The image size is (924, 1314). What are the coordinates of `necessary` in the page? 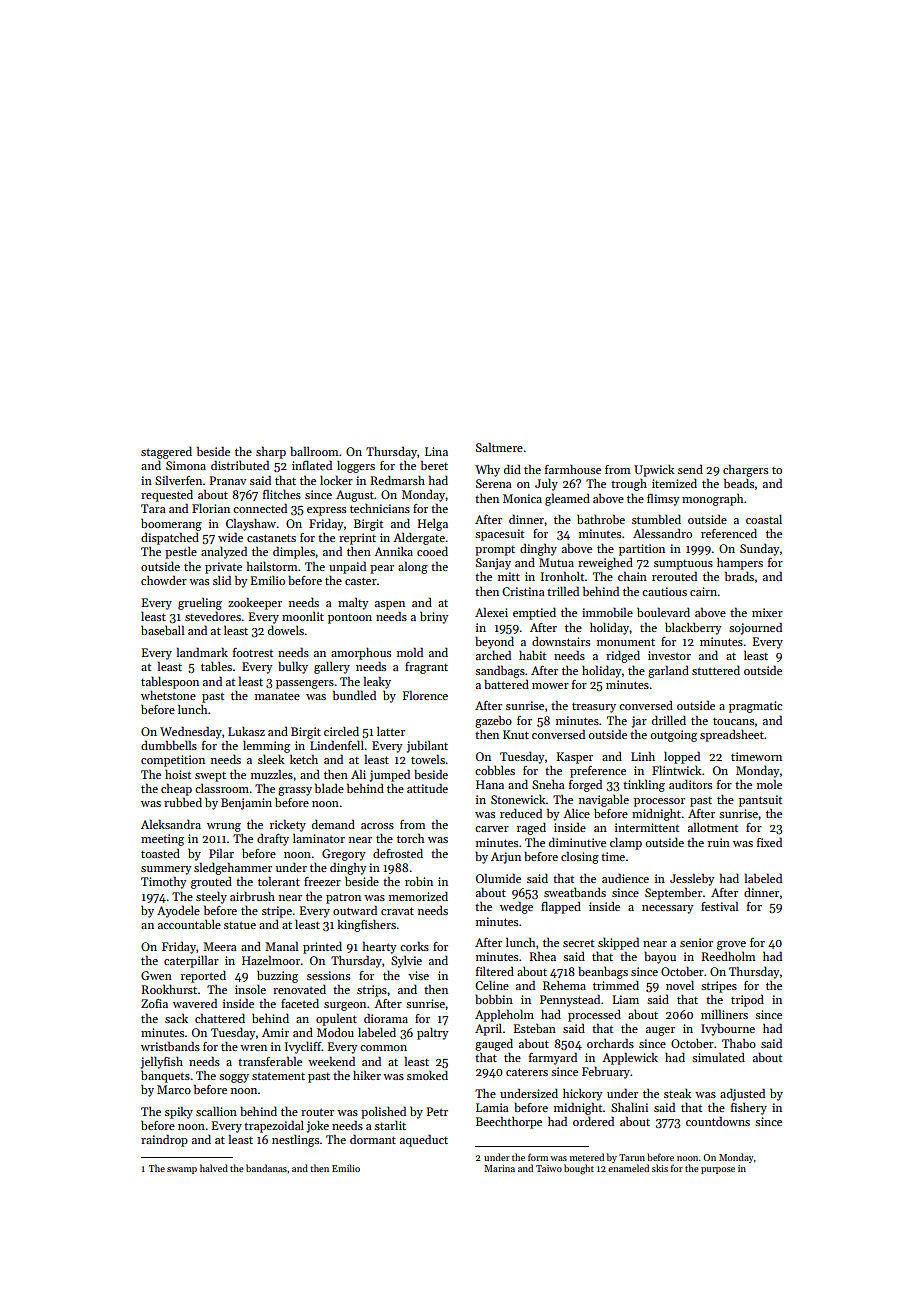 It's located at (667, 909).
